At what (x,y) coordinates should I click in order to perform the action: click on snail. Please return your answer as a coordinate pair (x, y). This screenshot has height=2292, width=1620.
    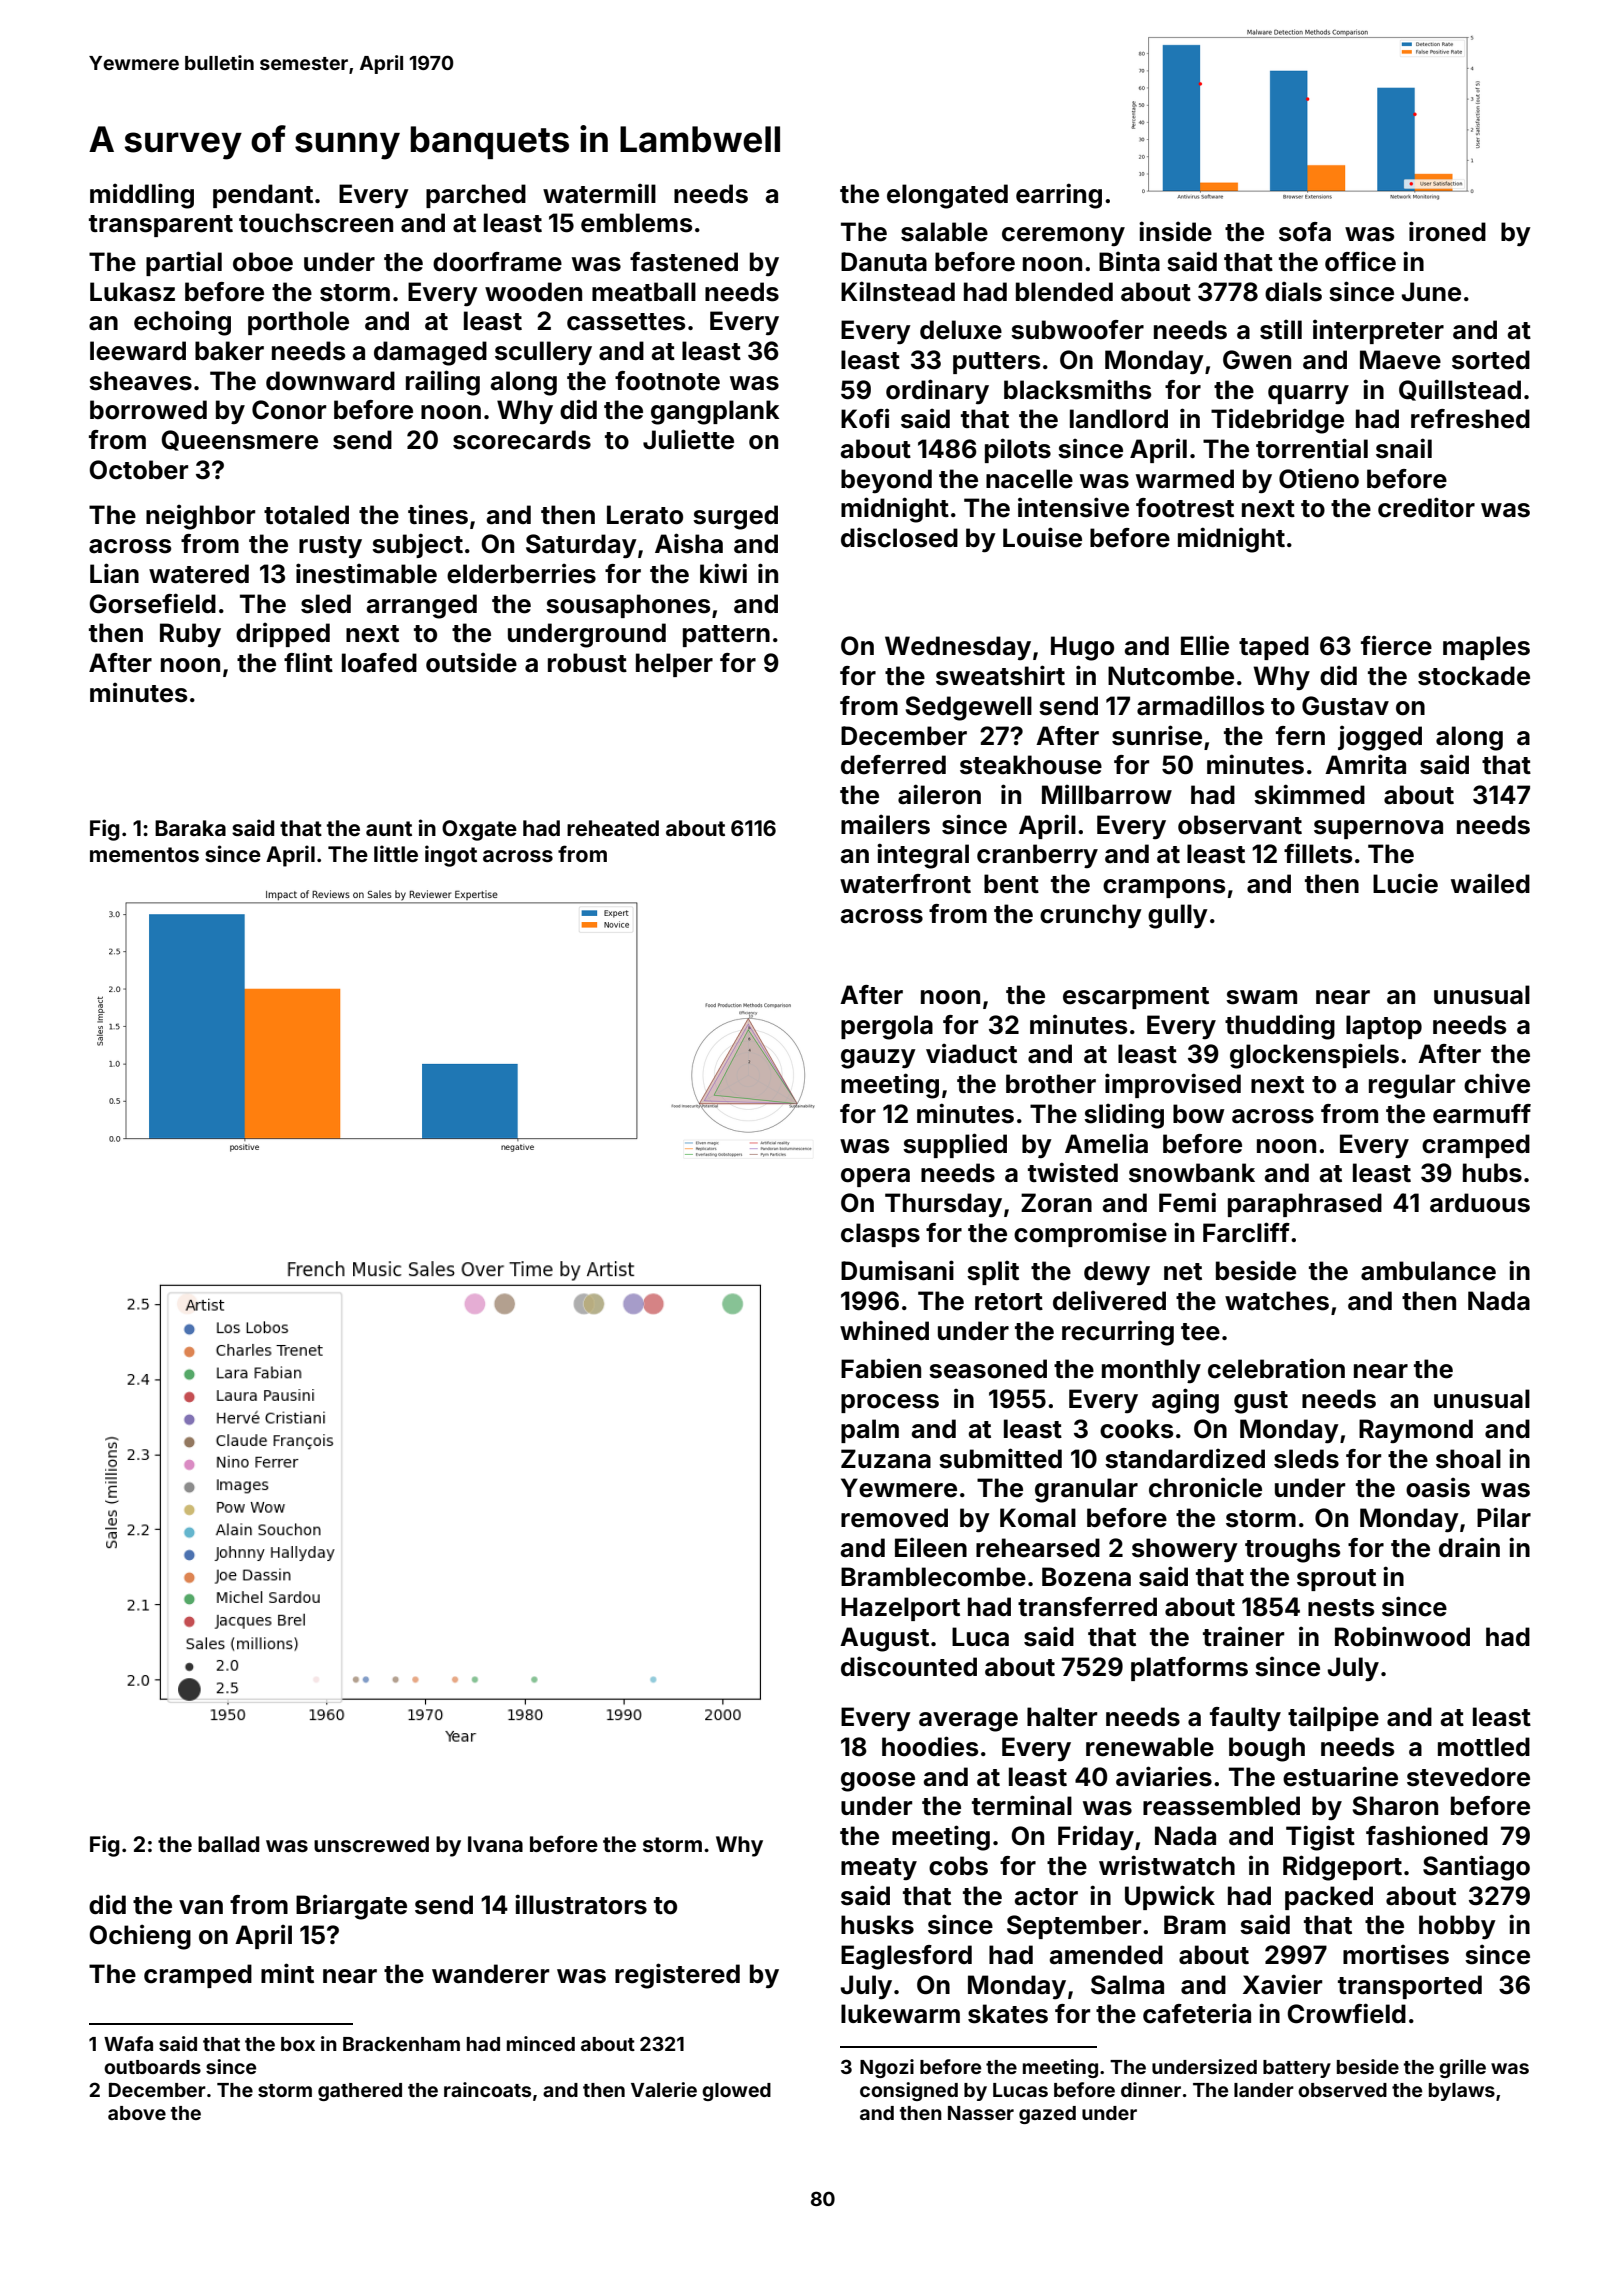
    Looking at the image, I should click on (1404, 448).
